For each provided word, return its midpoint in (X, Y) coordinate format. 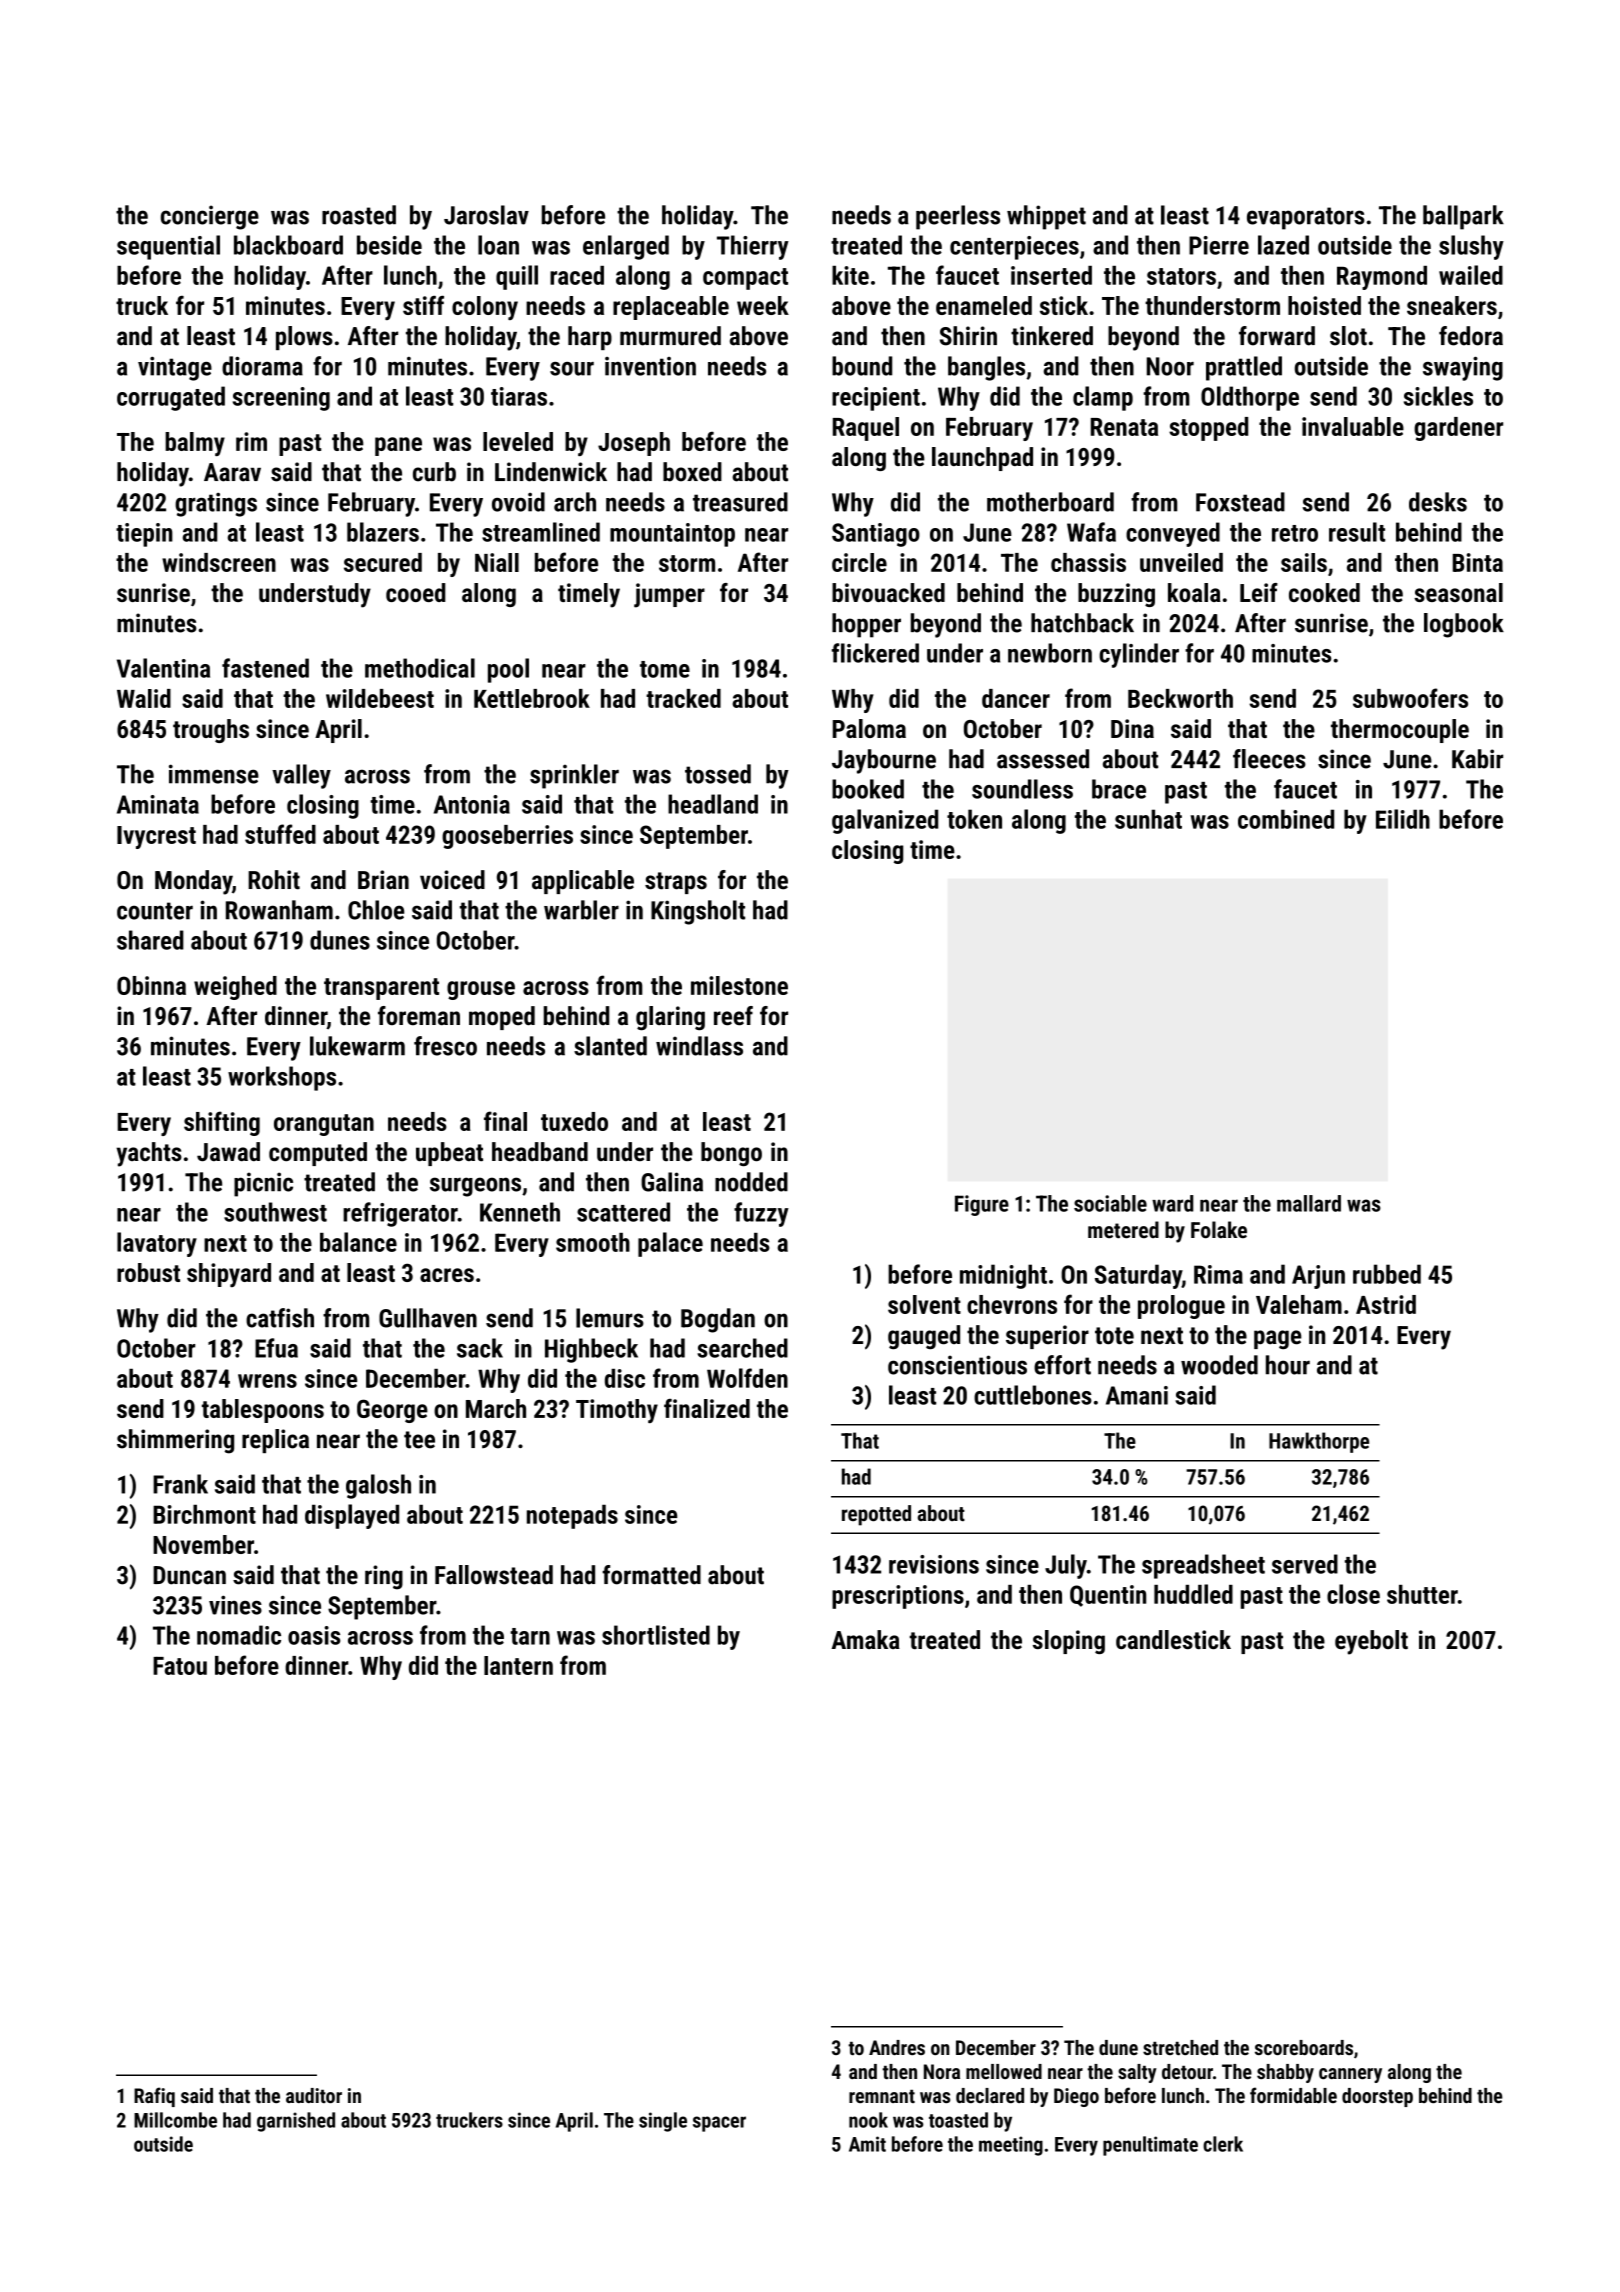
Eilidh (1403, 819)
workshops (282, 1078)
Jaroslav (486, 215)
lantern (518, 1665)
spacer (719, 2124)
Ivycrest (156, 837)
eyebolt (1371, 1642)
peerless (958, 217)
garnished (296, 2122)
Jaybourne (884, 761)
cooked (1324, 592)
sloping (1069, 1642)
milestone (739, 985)
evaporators (1306, 218)
